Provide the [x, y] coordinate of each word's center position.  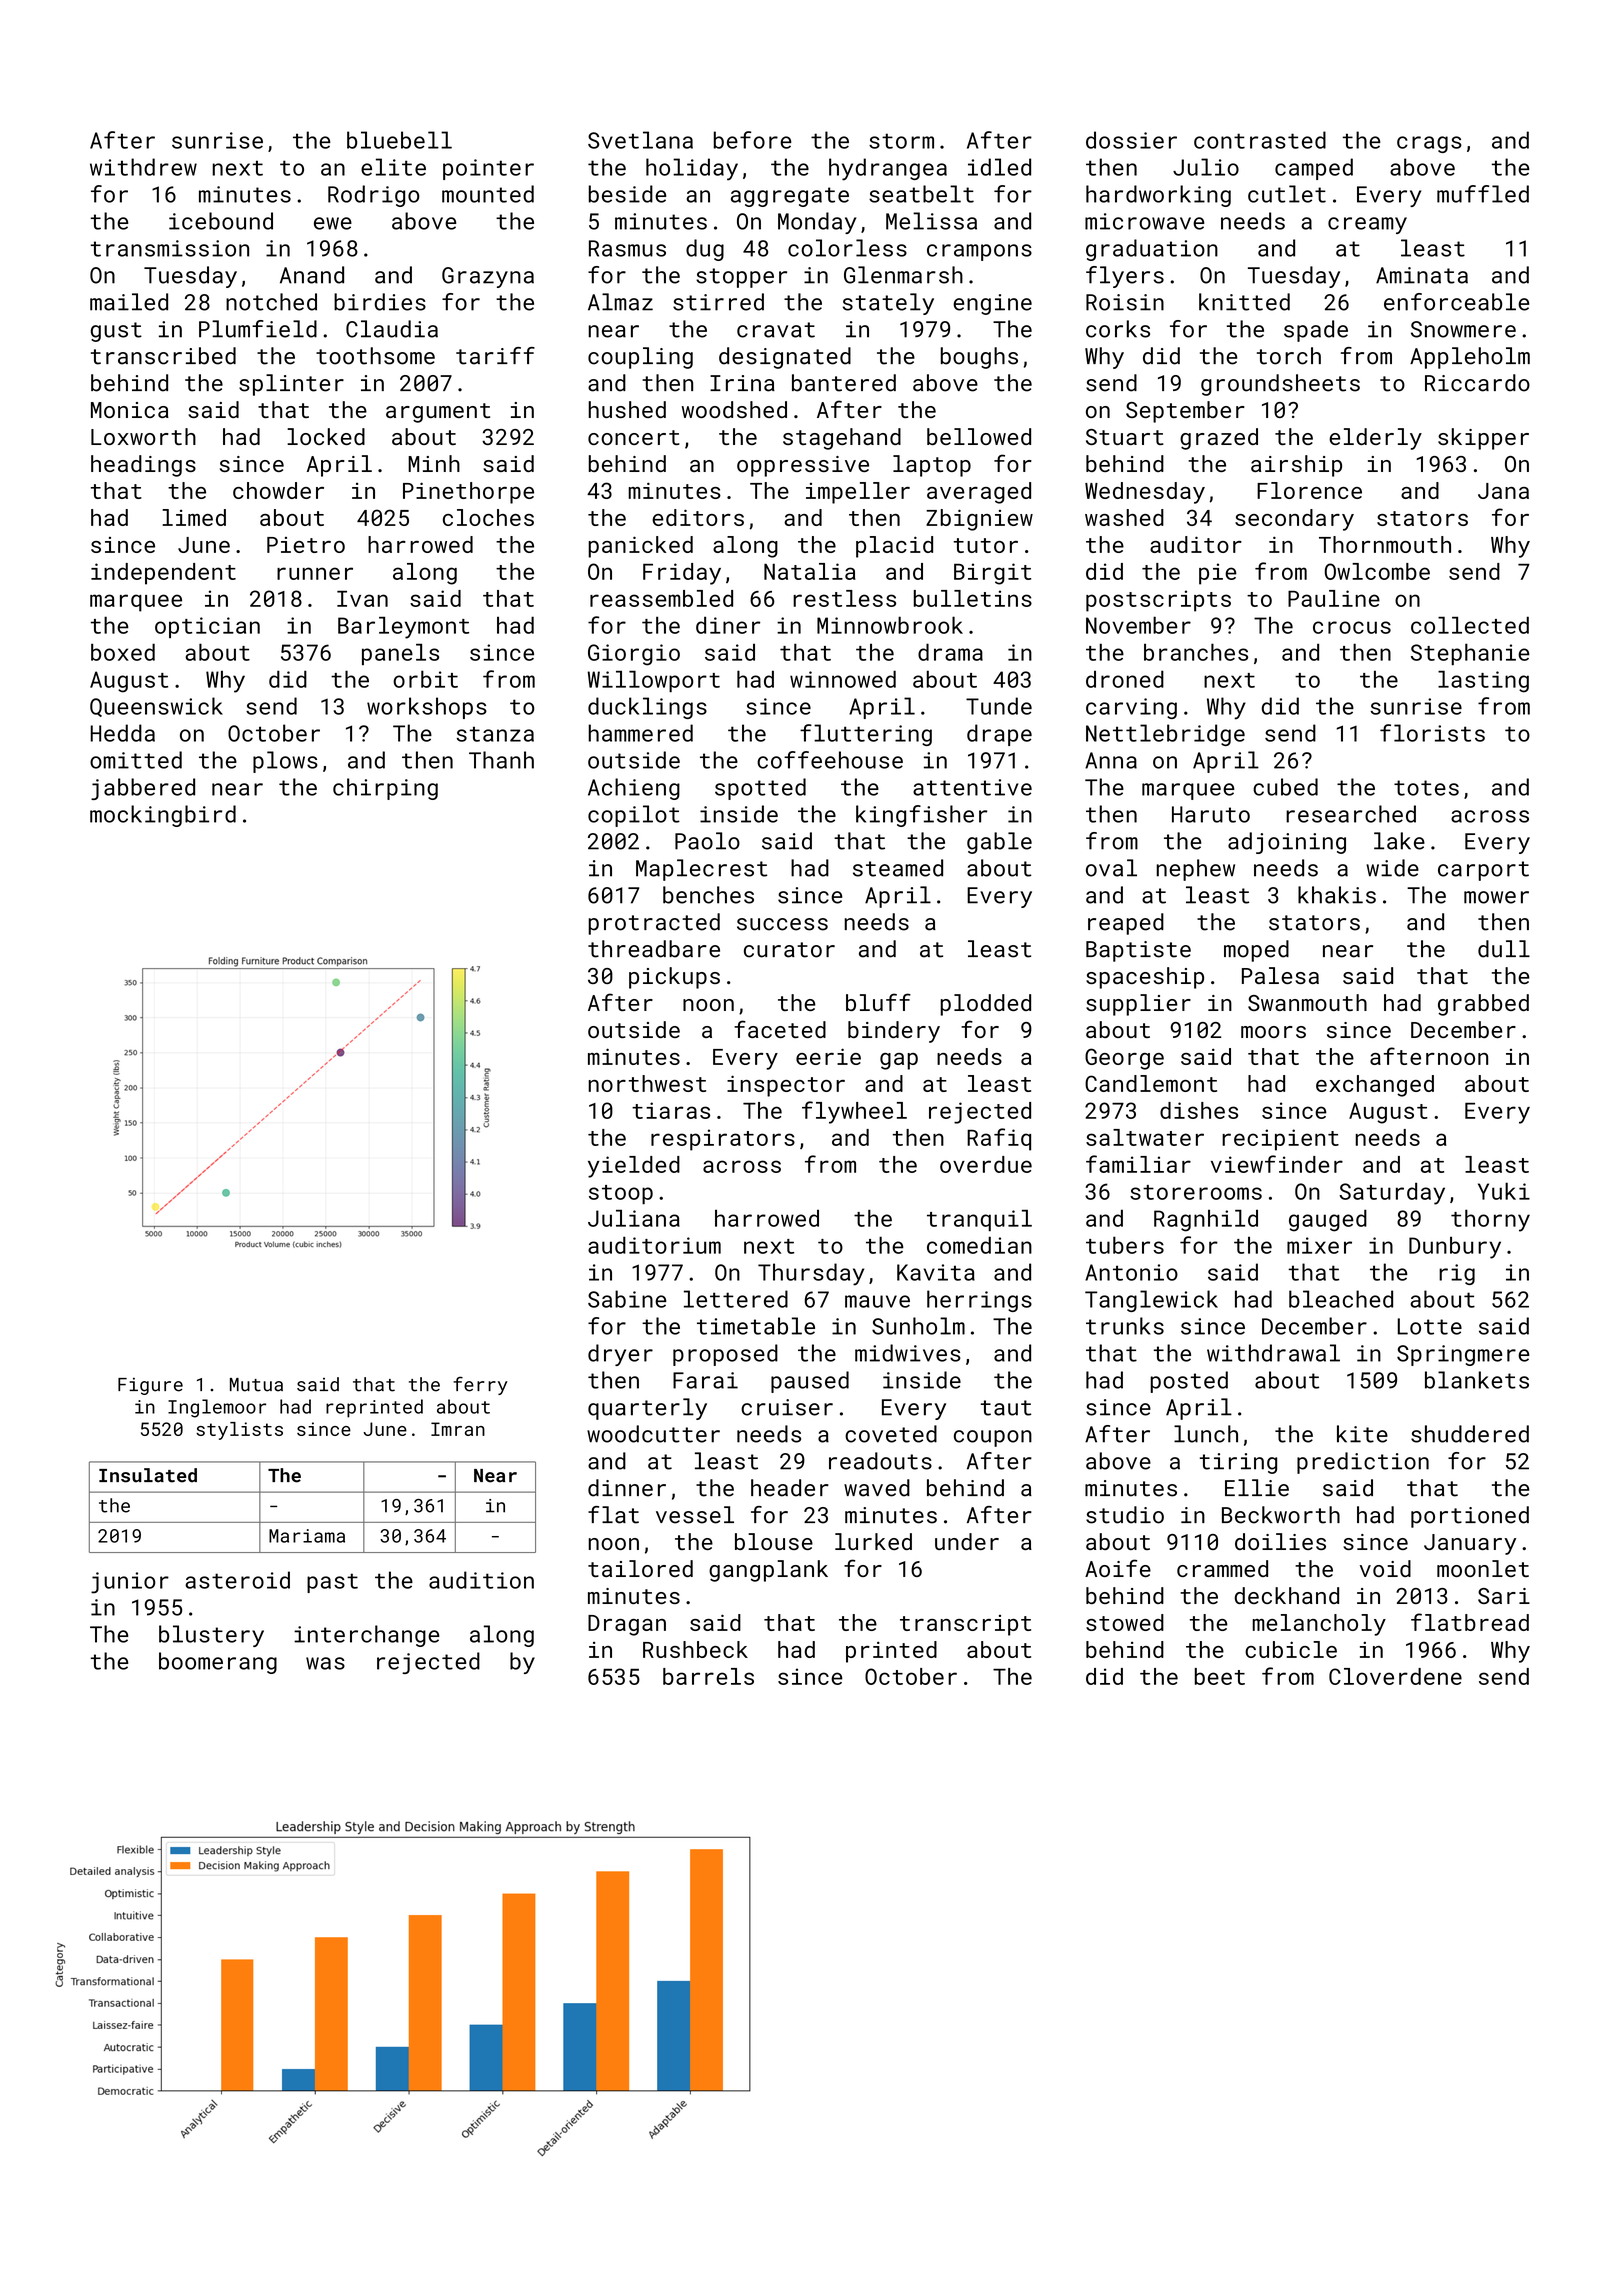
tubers [1125, 1245]
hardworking [1158, 196]
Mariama [307, 1536]
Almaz [620, 302]
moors [1273, 1032]
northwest [647, 1083]
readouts [880, 1461]
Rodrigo [374, 196]
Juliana [634, 1218]
